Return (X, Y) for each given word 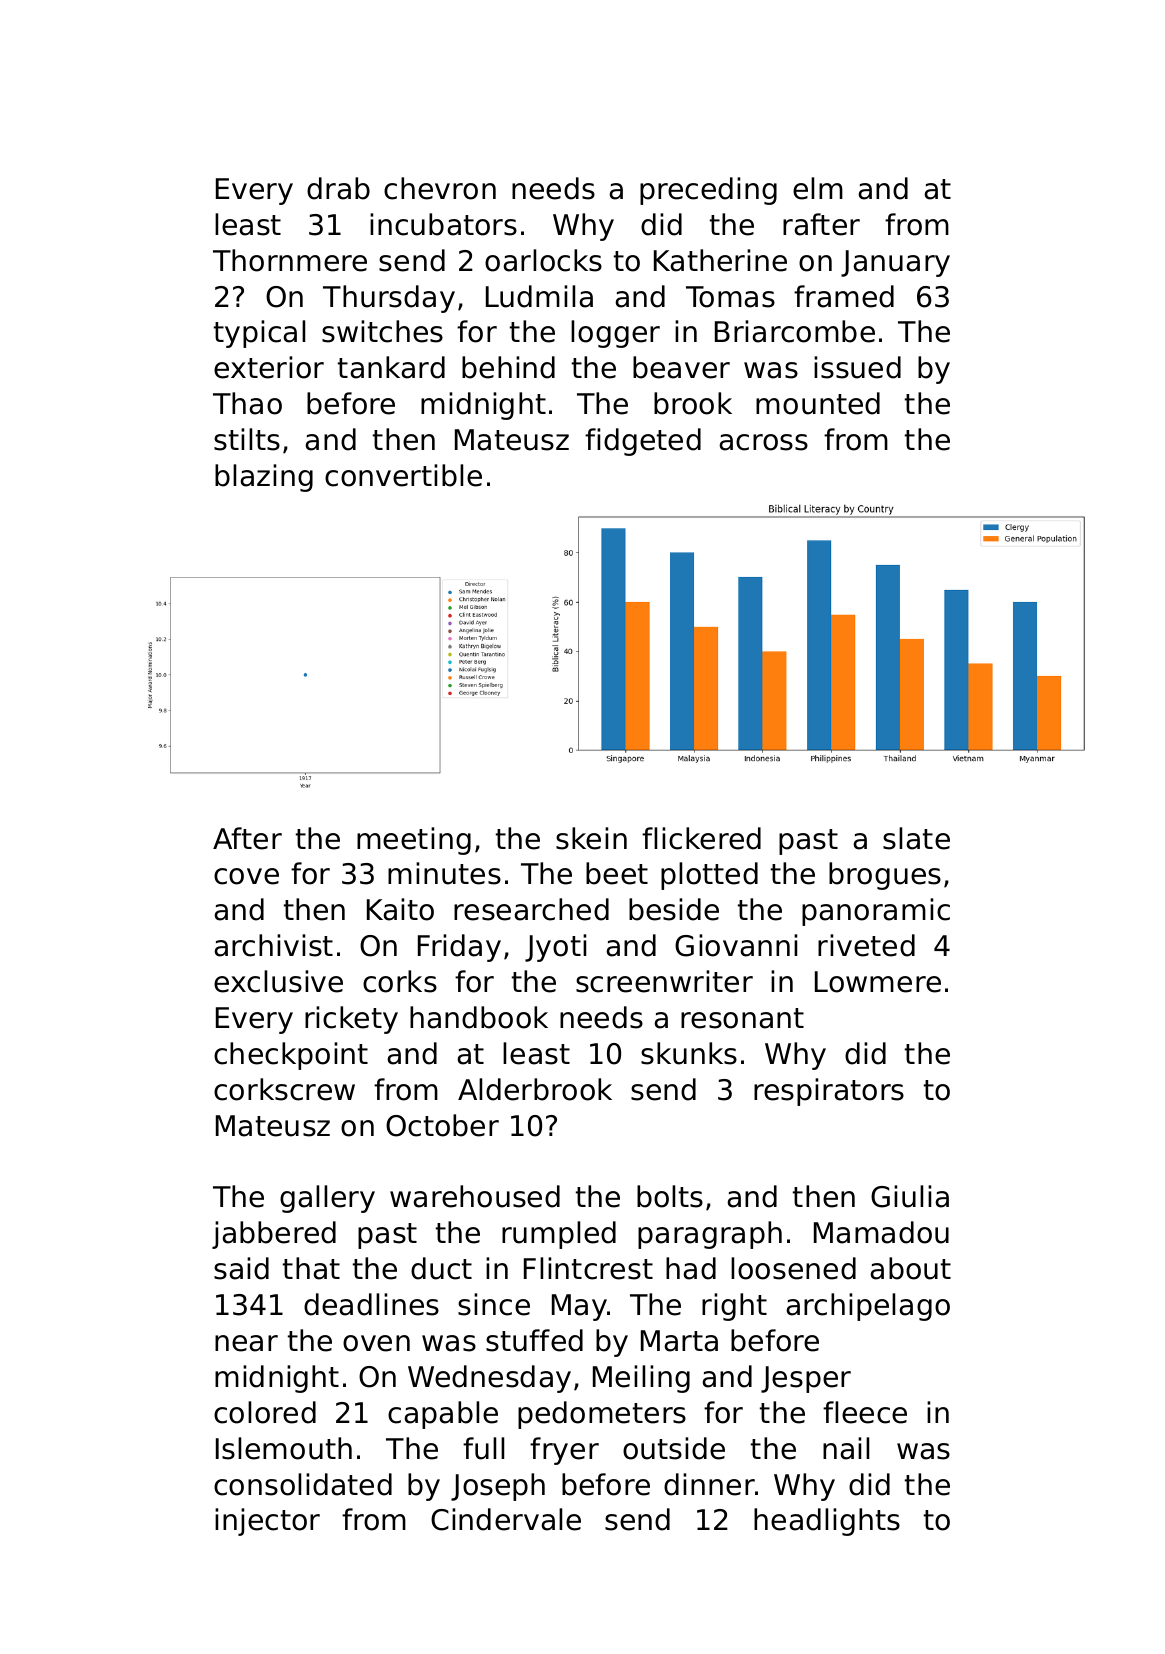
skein (591, 838)
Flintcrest (588, 1268)
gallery (327, 1199)
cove (246, 876)
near (246, 1343)
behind (508, 367)
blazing (264, 478)
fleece (865, 1412)
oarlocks (543, 260)
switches (382, 331)
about (910, 1268)
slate (916, 838)
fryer (564, 1451)
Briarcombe (795, 331)
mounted (818, 403)
